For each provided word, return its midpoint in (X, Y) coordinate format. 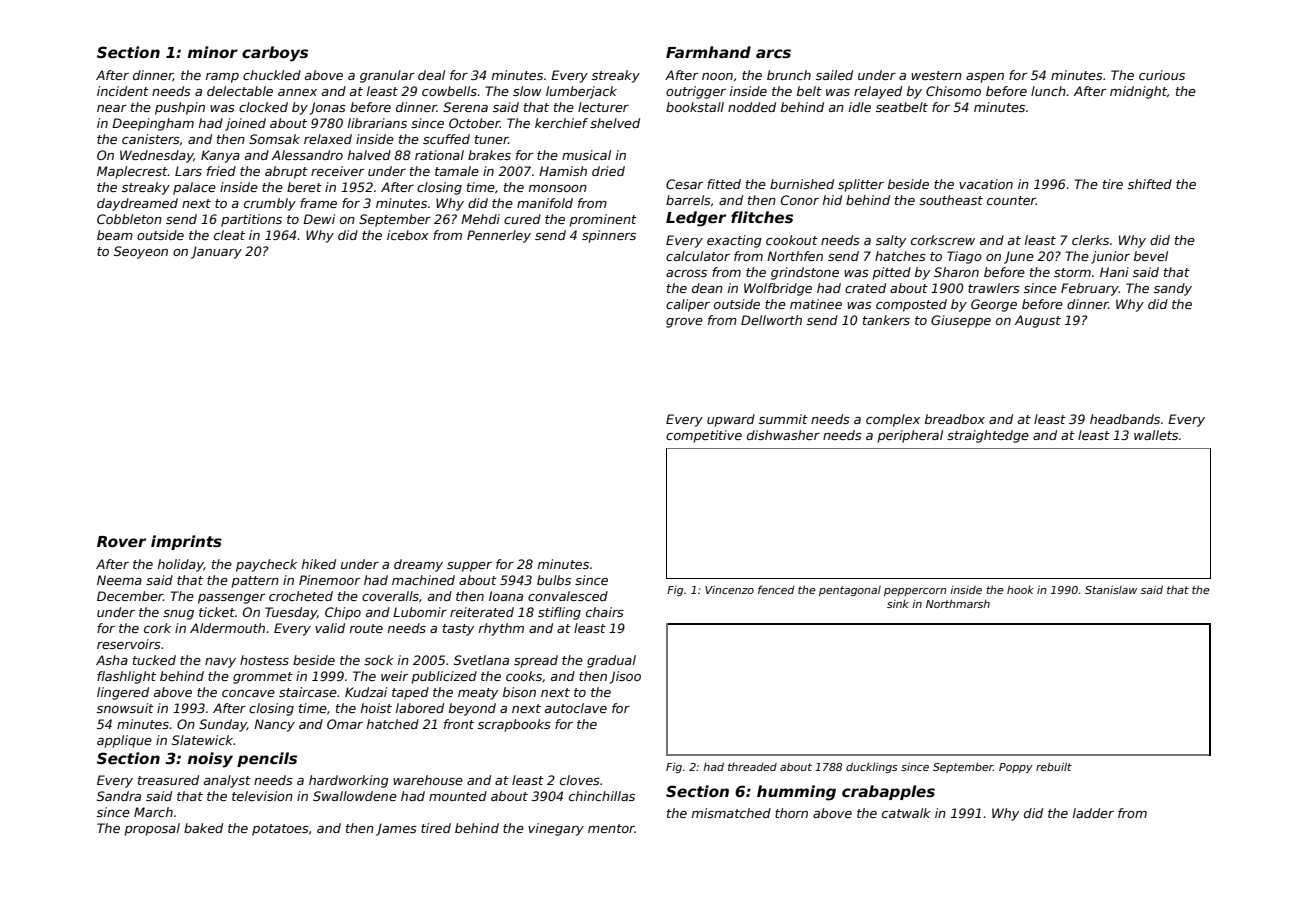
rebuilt (1054, 766)
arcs (773, 53)
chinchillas (602, 796)
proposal (152, 829)
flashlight (126, 677)
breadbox (955, 419)
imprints (186, 542)
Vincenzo (729, 589)
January (216, 252)
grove (684, 323)
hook (1020, 589)
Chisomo (953, 91)
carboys (275, 54)
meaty (478, 694)
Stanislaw (1111, 589)
